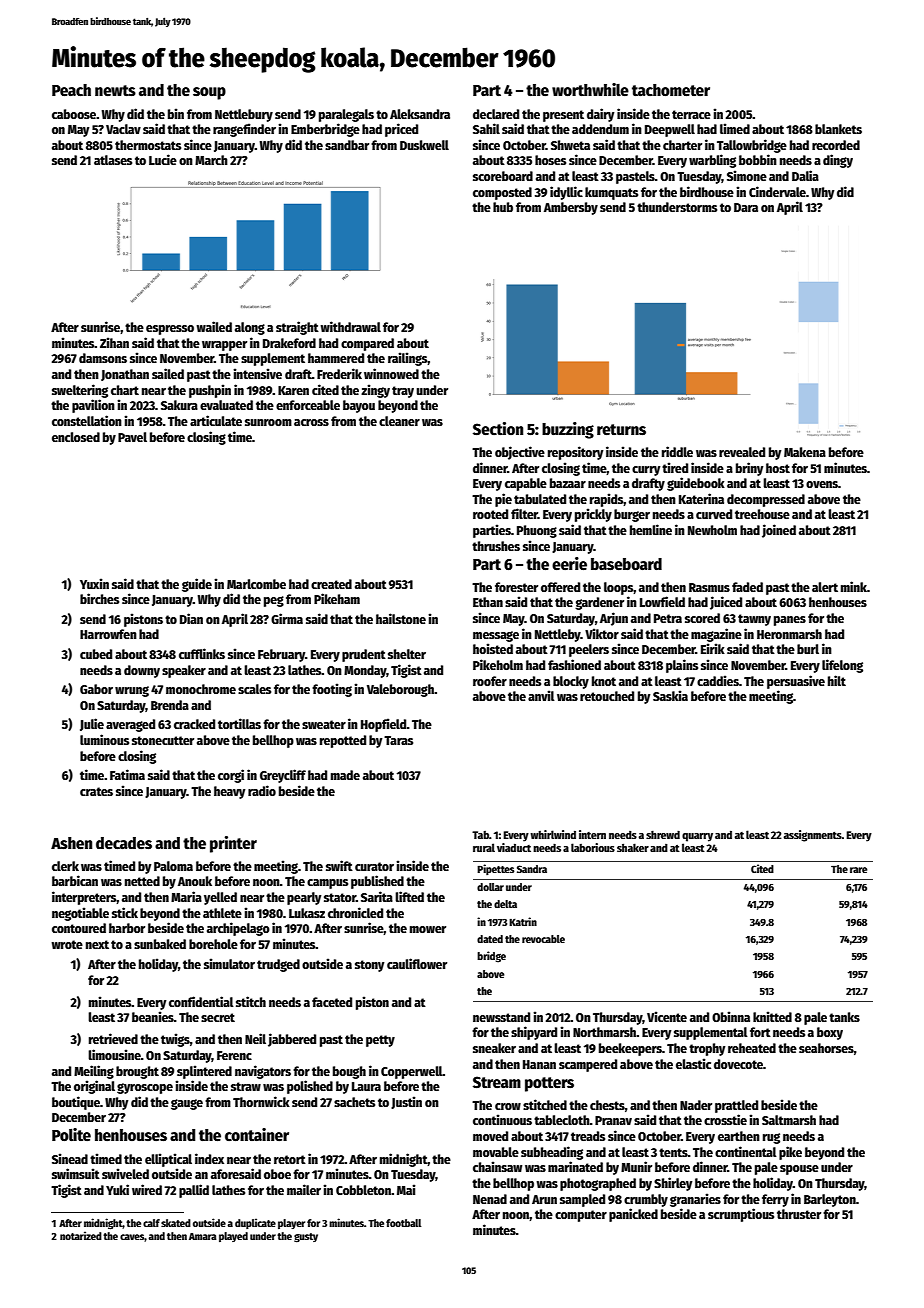 The height and width of the screenshot is (1308, 924). I want to click on Dara, so click(746, 207).
